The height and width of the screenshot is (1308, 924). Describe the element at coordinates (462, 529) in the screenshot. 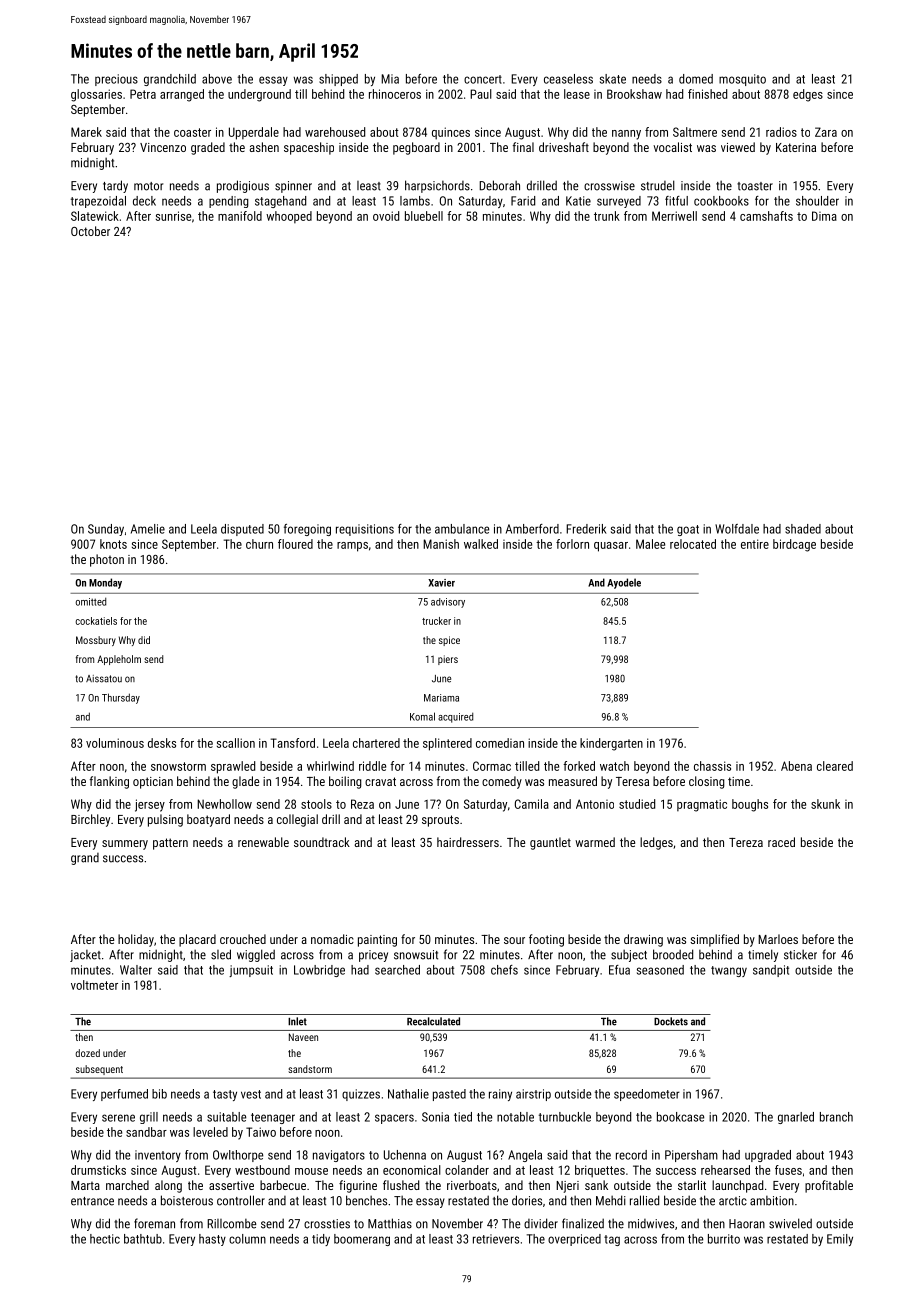

I see `ambulance` at that location.
